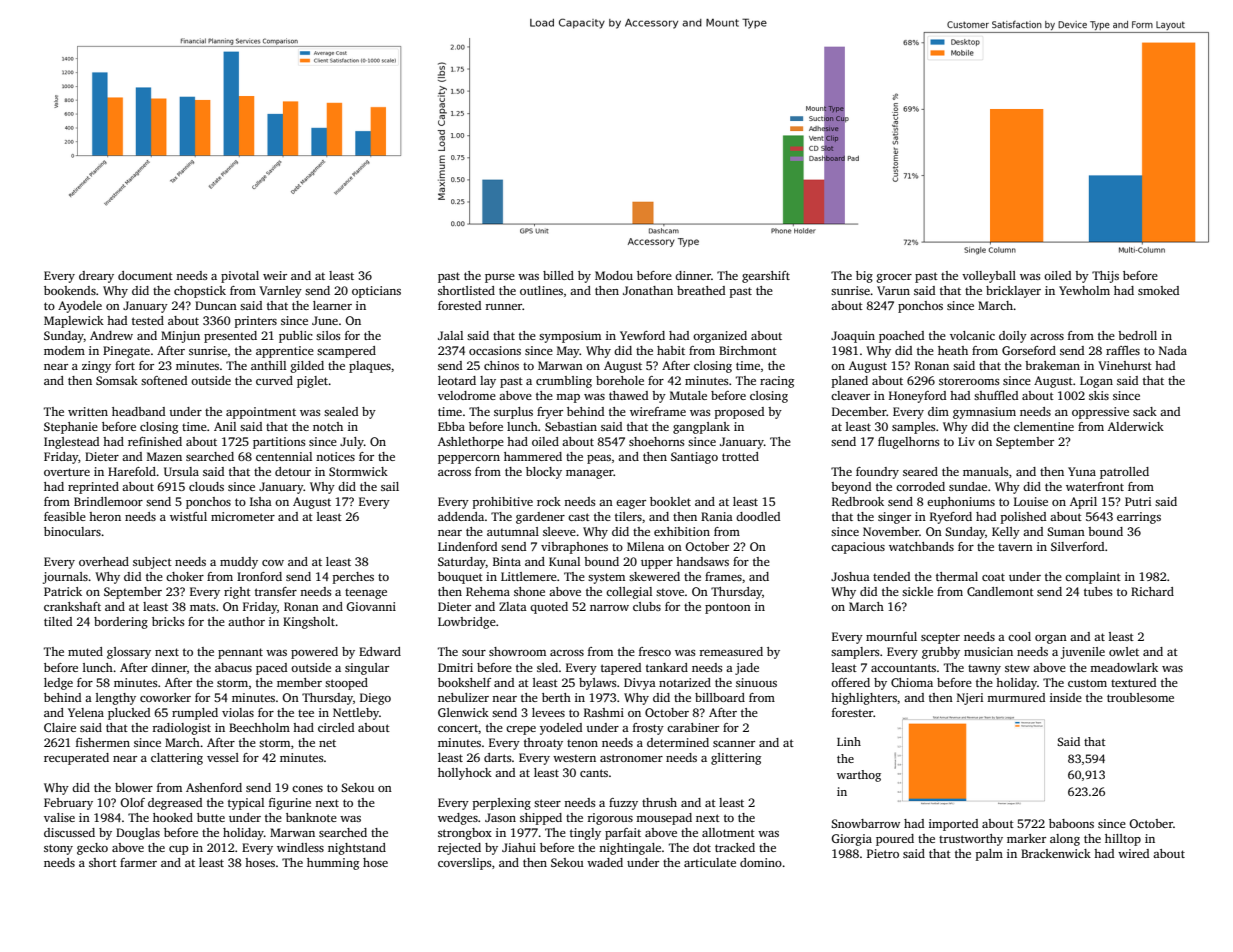 This screenshot has width=1233, height=952. Describe the element at coordinates (138, 411) in the screenshot. I see `headband` at that location.
